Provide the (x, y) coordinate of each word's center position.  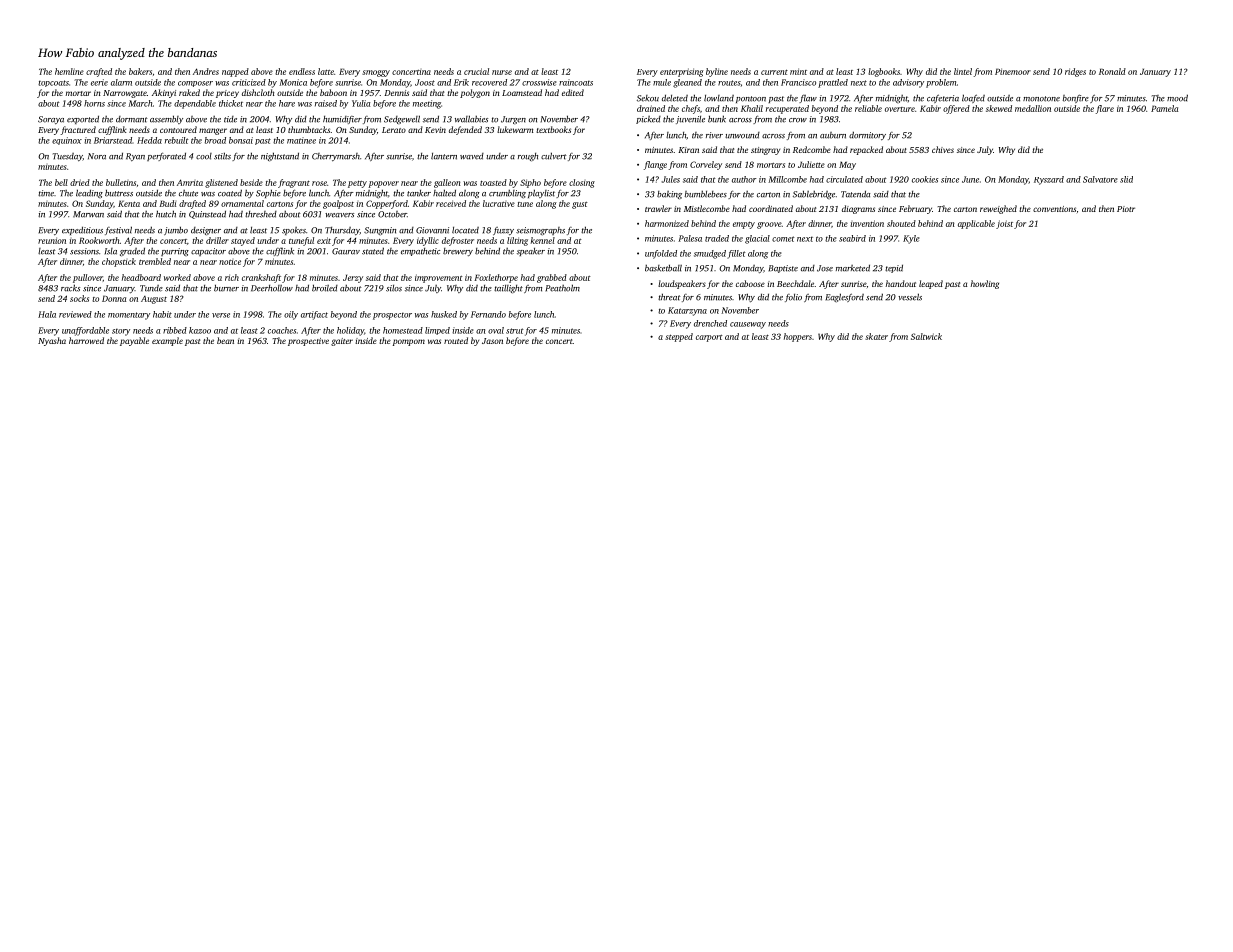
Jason (492, 341)
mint (798, 71)
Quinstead (207, 214)
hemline (69, 71)
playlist (541, 193)
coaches (282, 330)
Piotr (1126, 209)
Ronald (1112, 71)
